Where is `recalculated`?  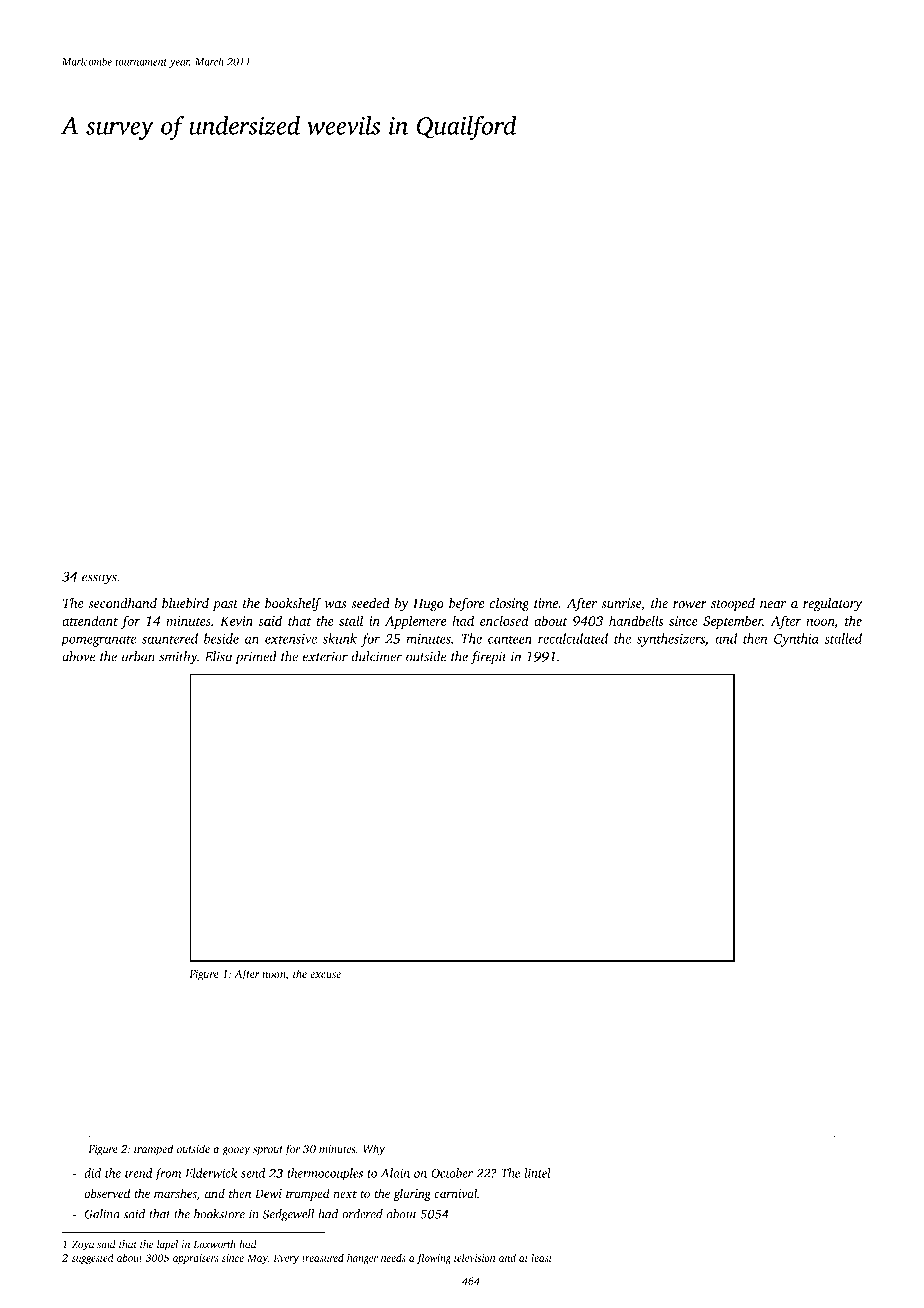
recalculated is located at coordinates (573, 638).
